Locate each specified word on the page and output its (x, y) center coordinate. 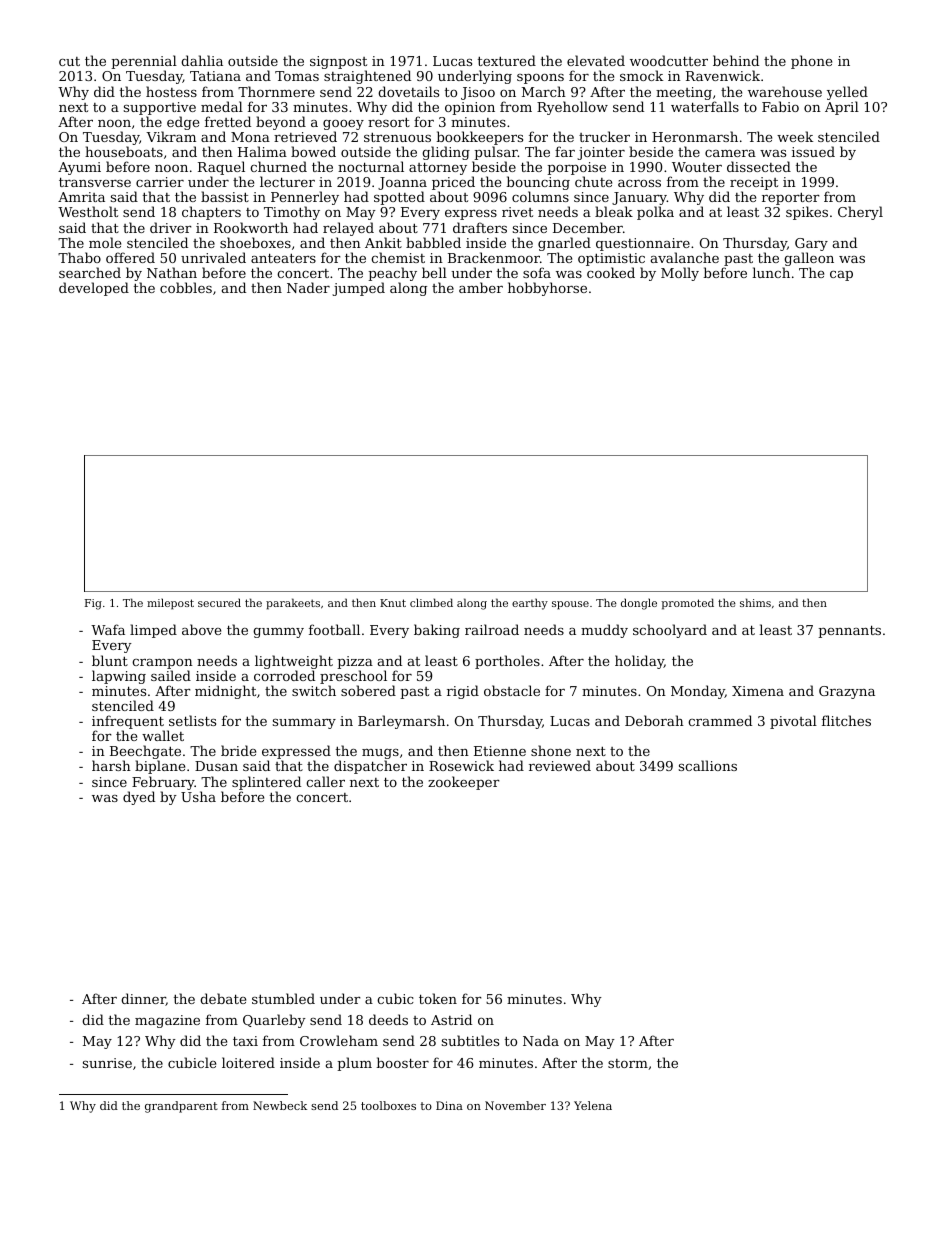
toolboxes (388, 1105)
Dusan (216, 766)
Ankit (383, 242)
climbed (431, 602)
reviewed (560, 765)
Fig (93, 604)
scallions (708, 765)
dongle (639, 604)
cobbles (186, 287)
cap (841, 276)
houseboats (124, 151)
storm (628, 1063)
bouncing (538, 184)
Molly (680, 274)
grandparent (181, 1107)
